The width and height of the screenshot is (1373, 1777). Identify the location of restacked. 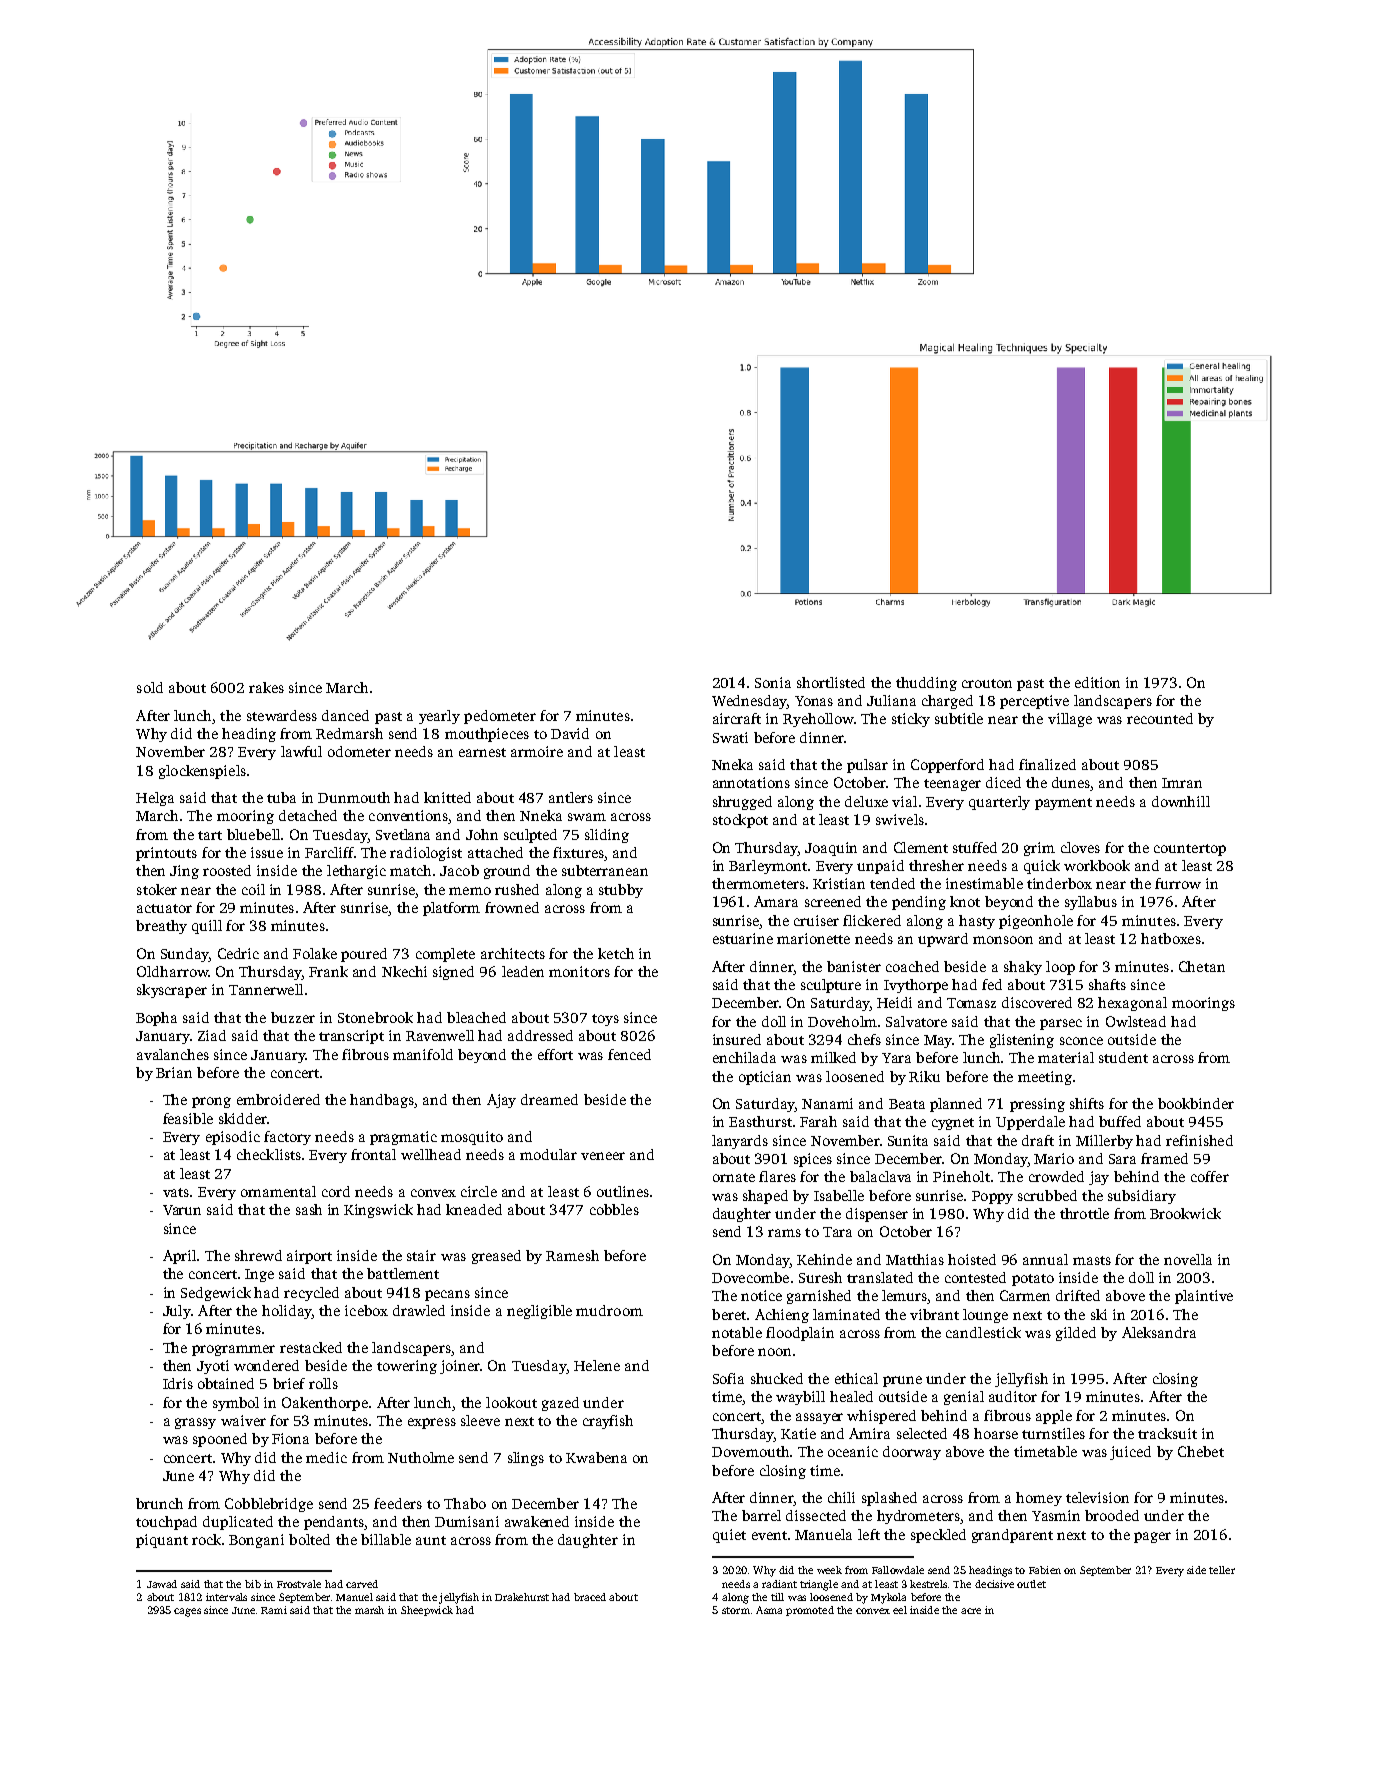
(311, 1347).
